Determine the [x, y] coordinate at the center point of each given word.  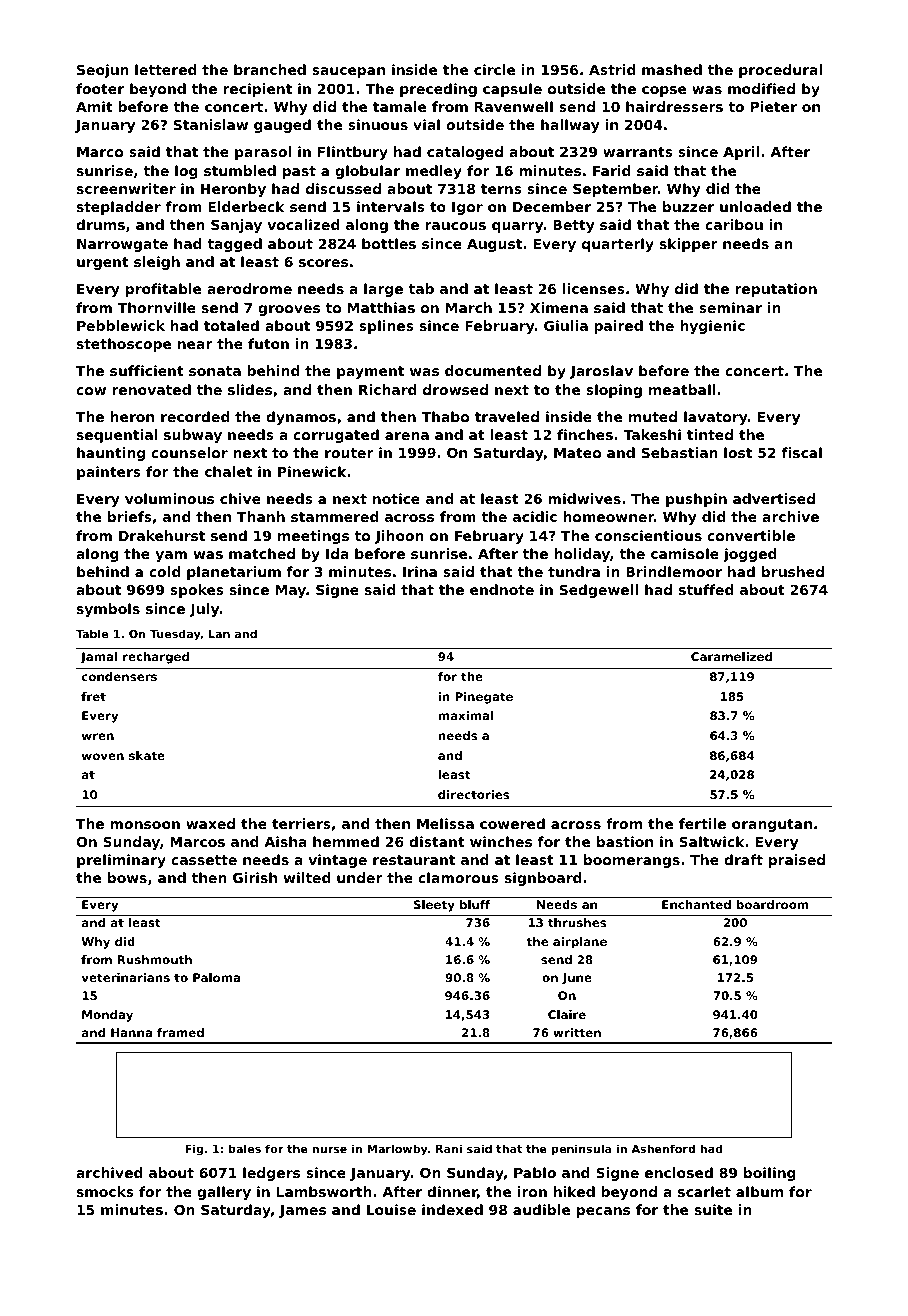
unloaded [755, 206]
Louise [391, 1209]
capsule [512, 90]
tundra [574, 571]
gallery [224, 1193]
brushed [793, 571]
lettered [166, 69]
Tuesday [175, 635]
